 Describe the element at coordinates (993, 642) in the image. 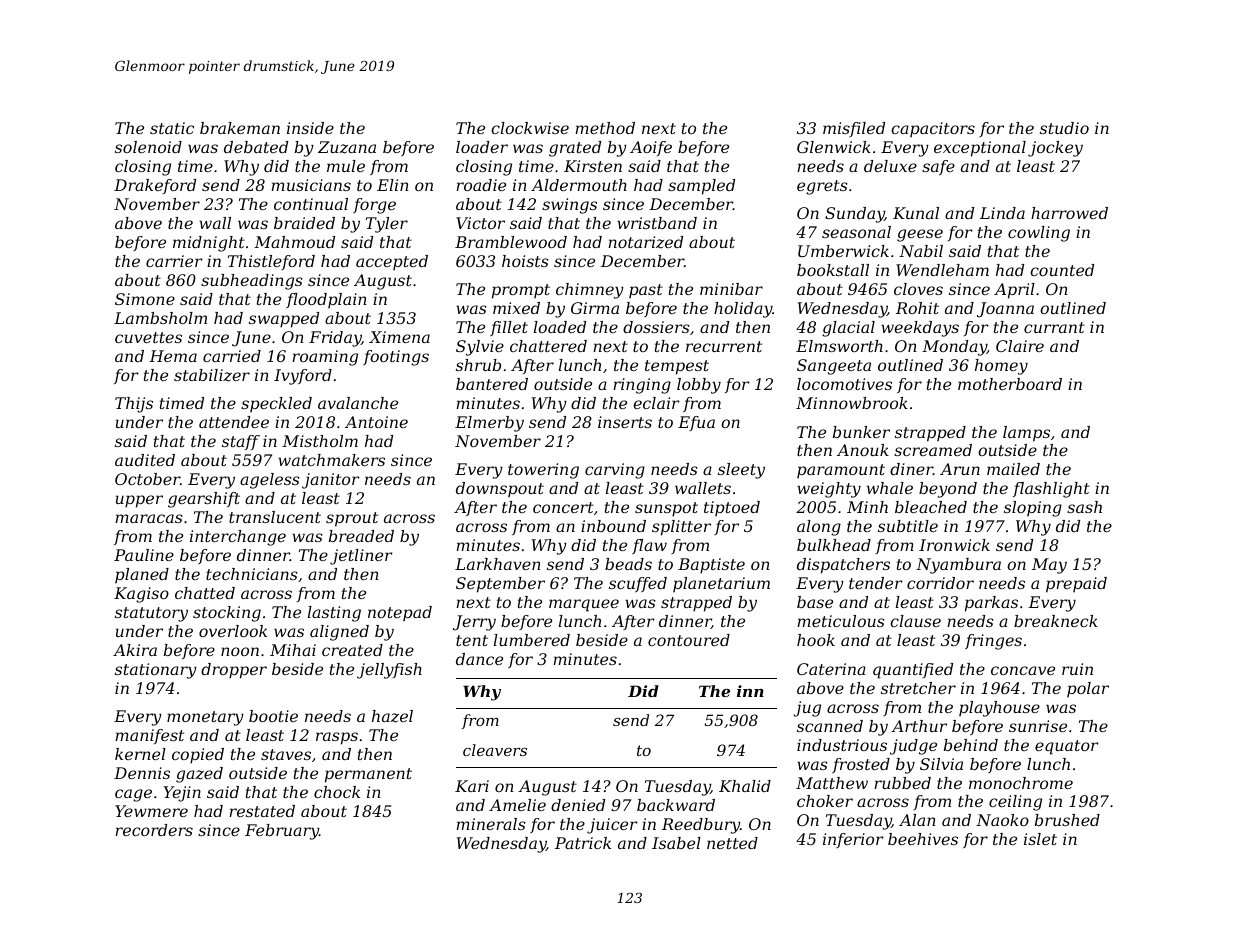

I see `fringes` at that location.
